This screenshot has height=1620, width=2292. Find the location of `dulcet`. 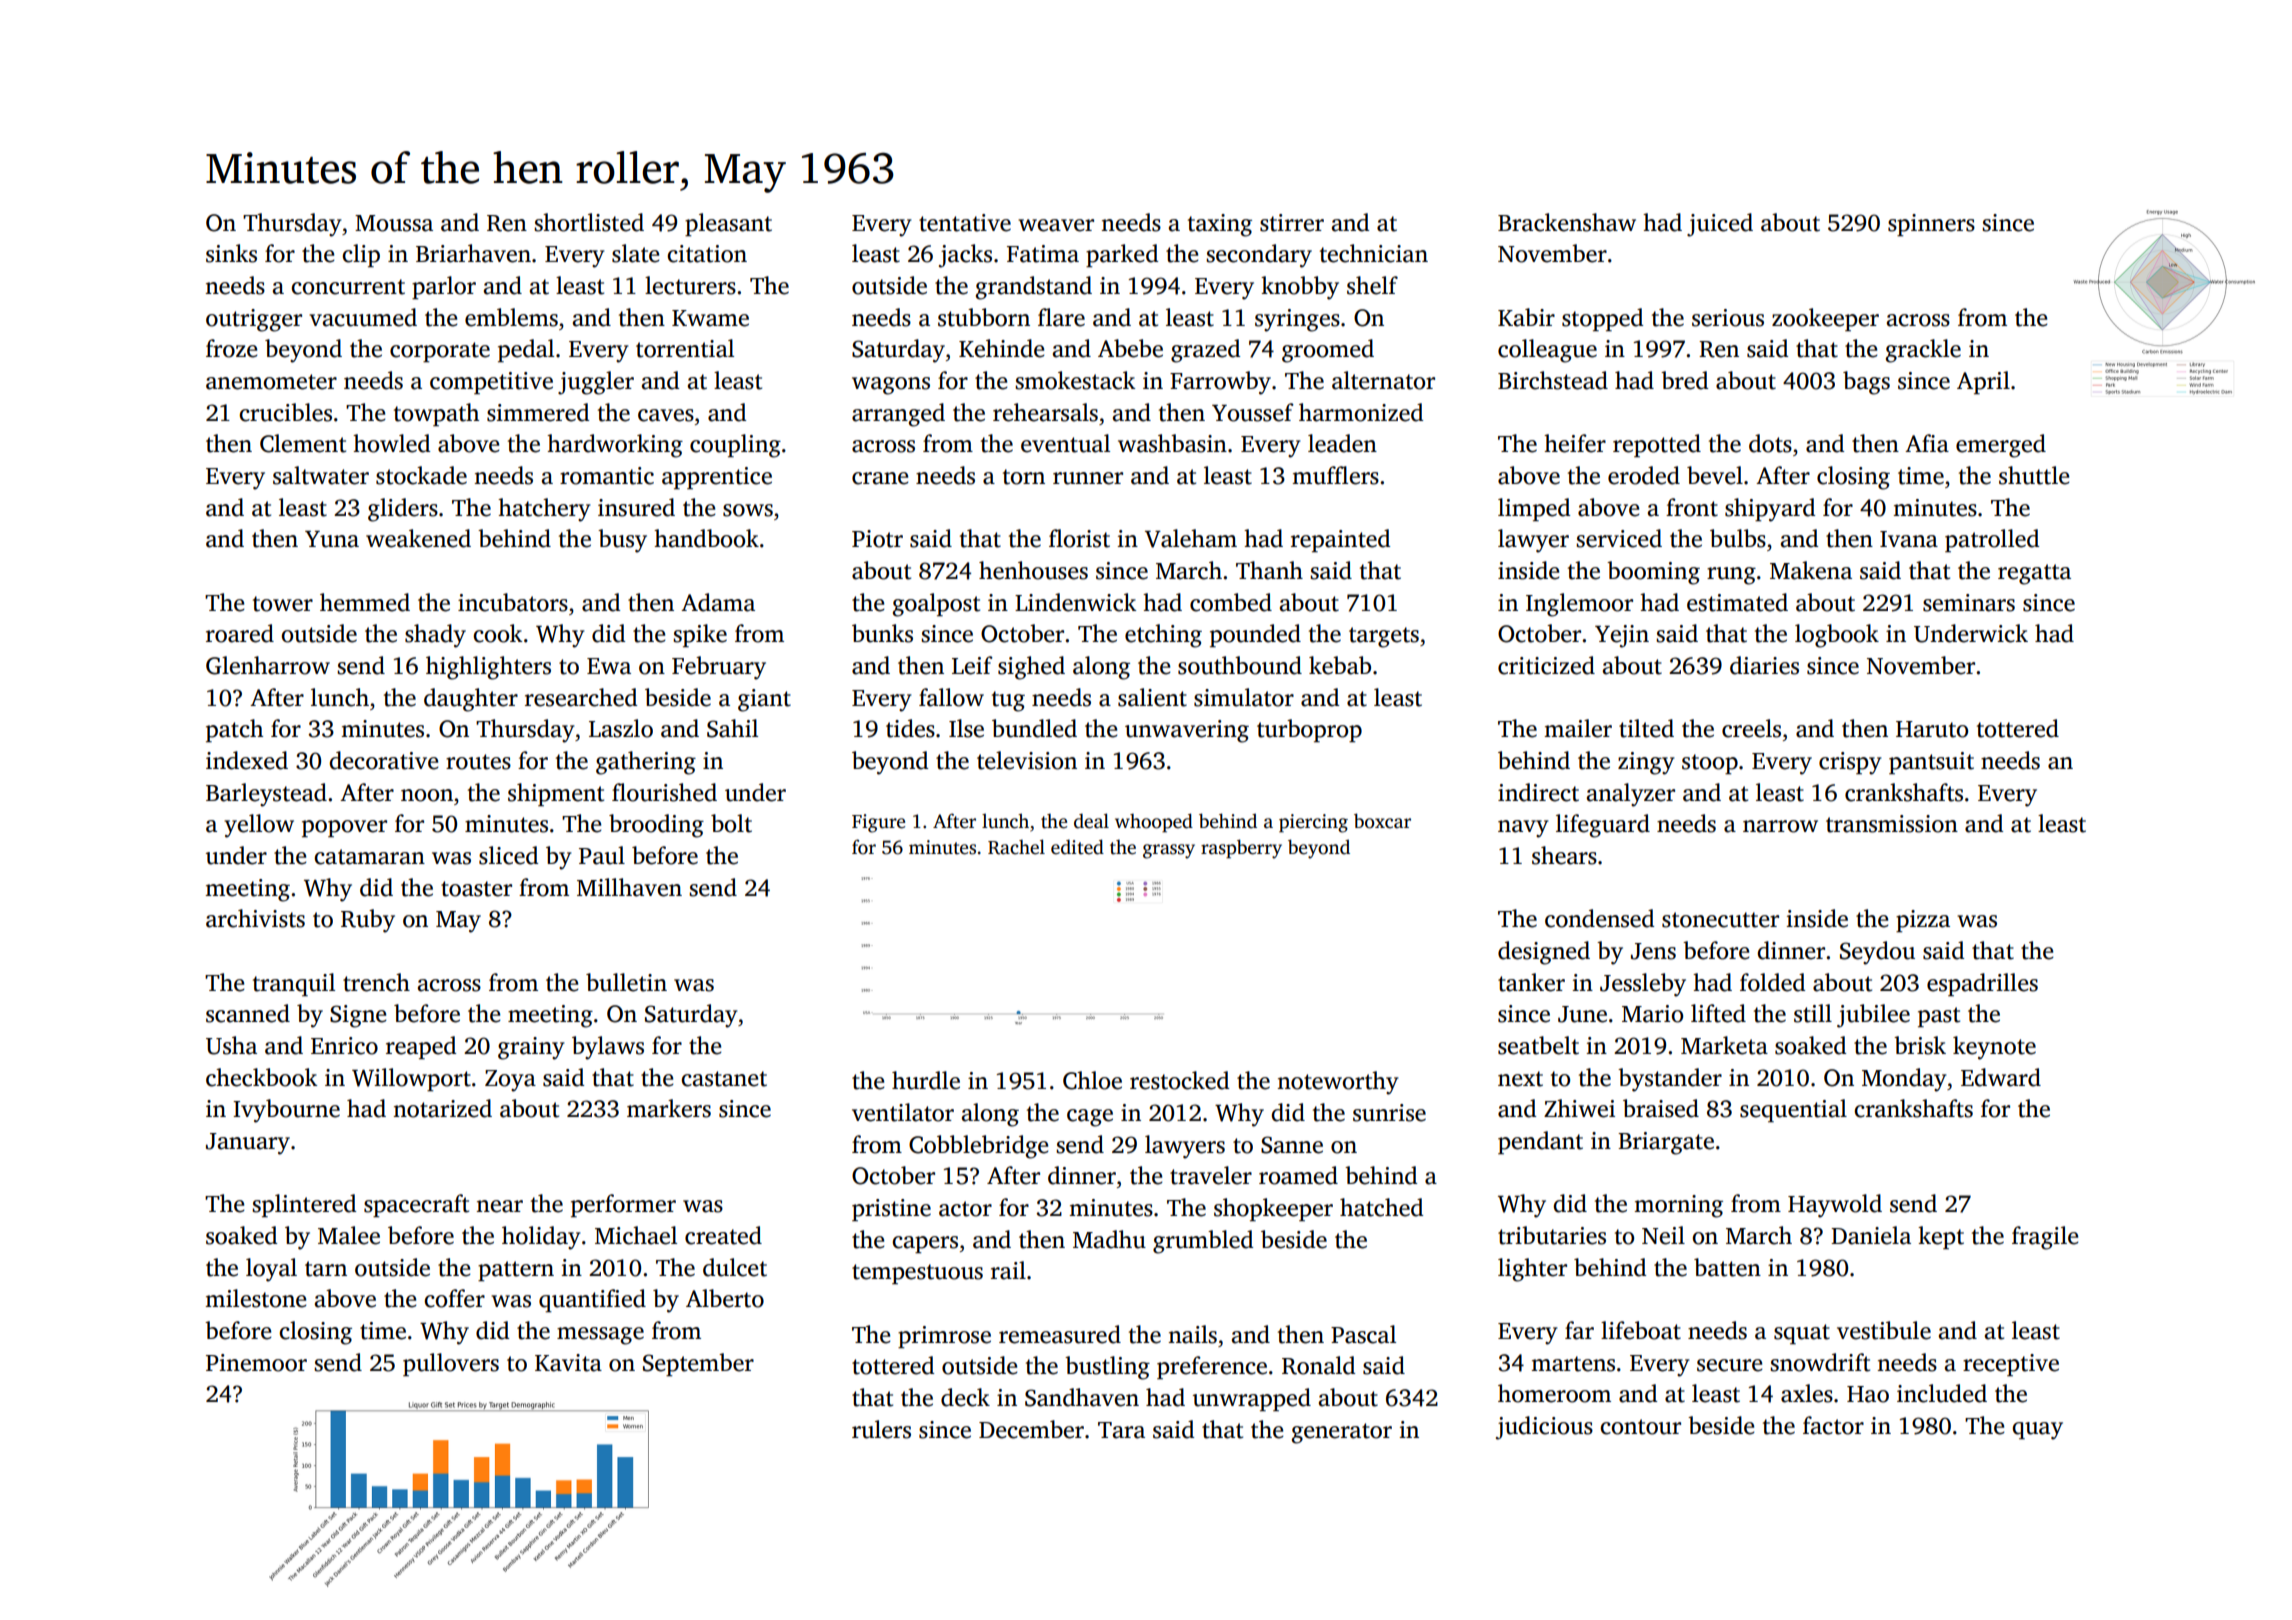

dulcet is located at coordinates (735, 1267).
